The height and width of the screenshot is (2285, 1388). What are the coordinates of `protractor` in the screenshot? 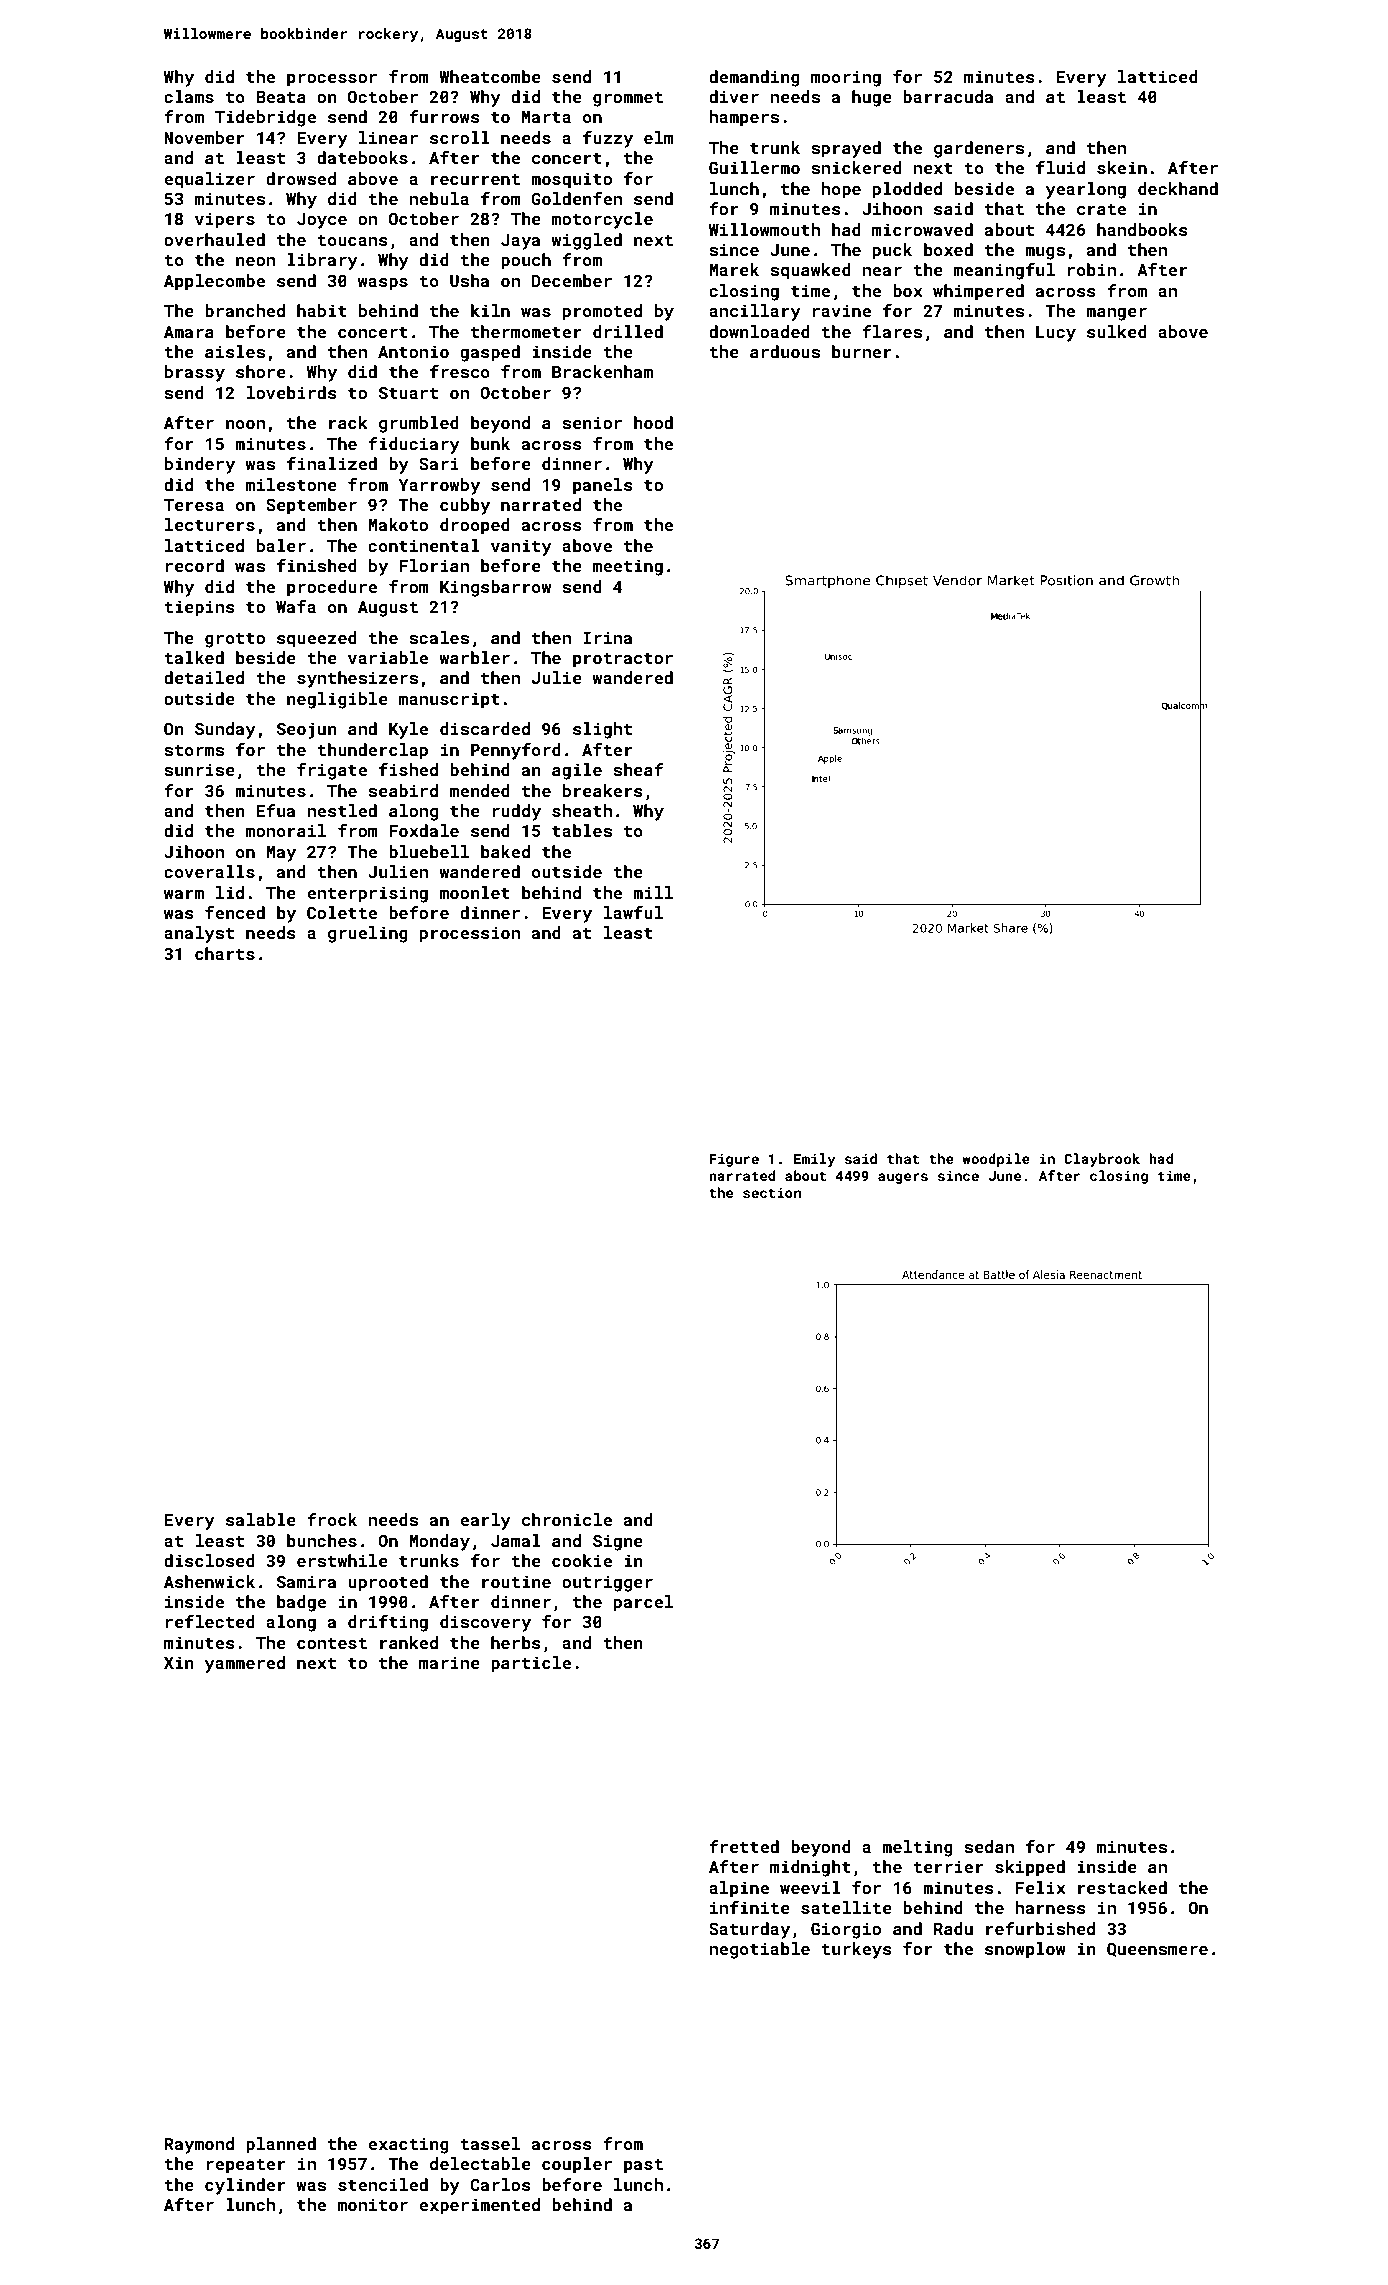 It's located at (623, 660).
